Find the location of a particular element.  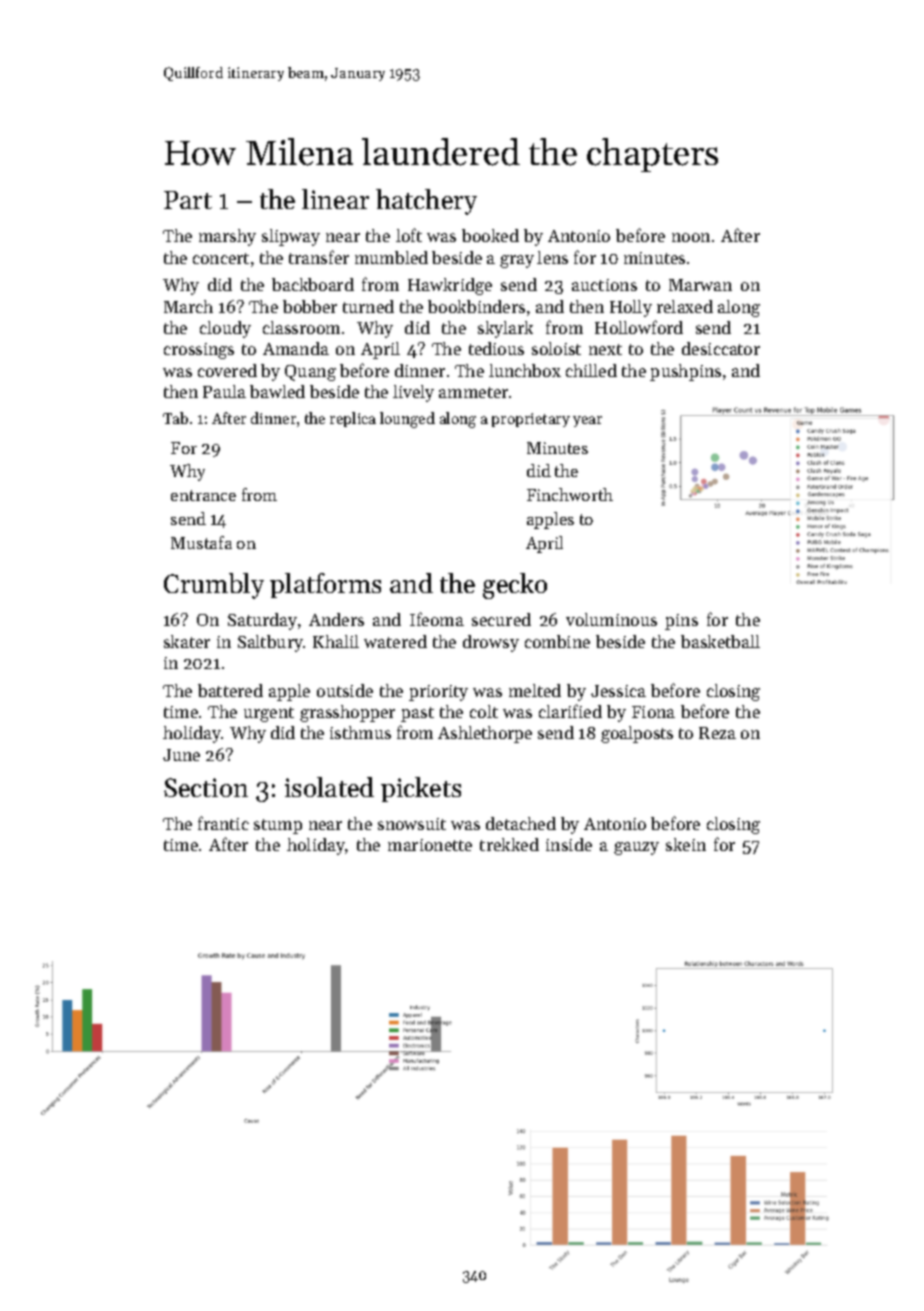

relaxed is located at coordinates (685, 306).
